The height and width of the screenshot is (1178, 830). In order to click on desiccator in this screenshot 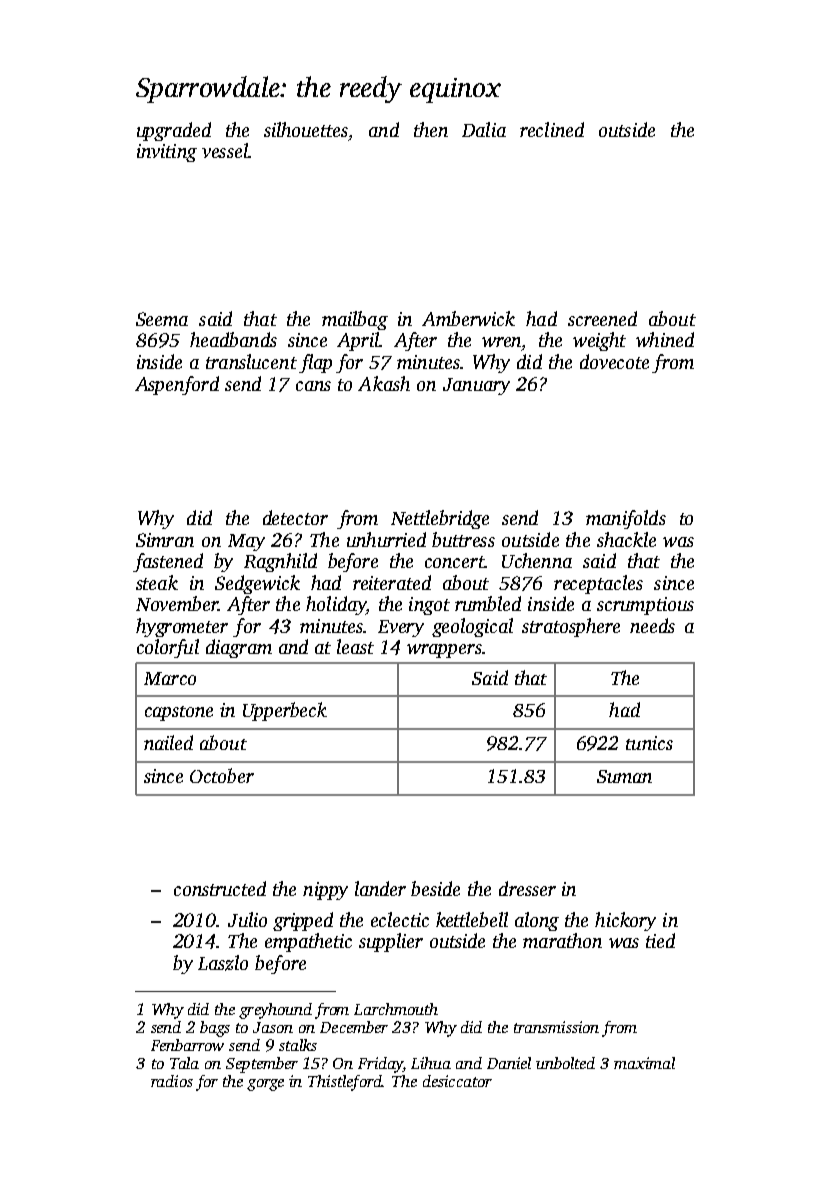, I will do `click(457, 1081)`.
